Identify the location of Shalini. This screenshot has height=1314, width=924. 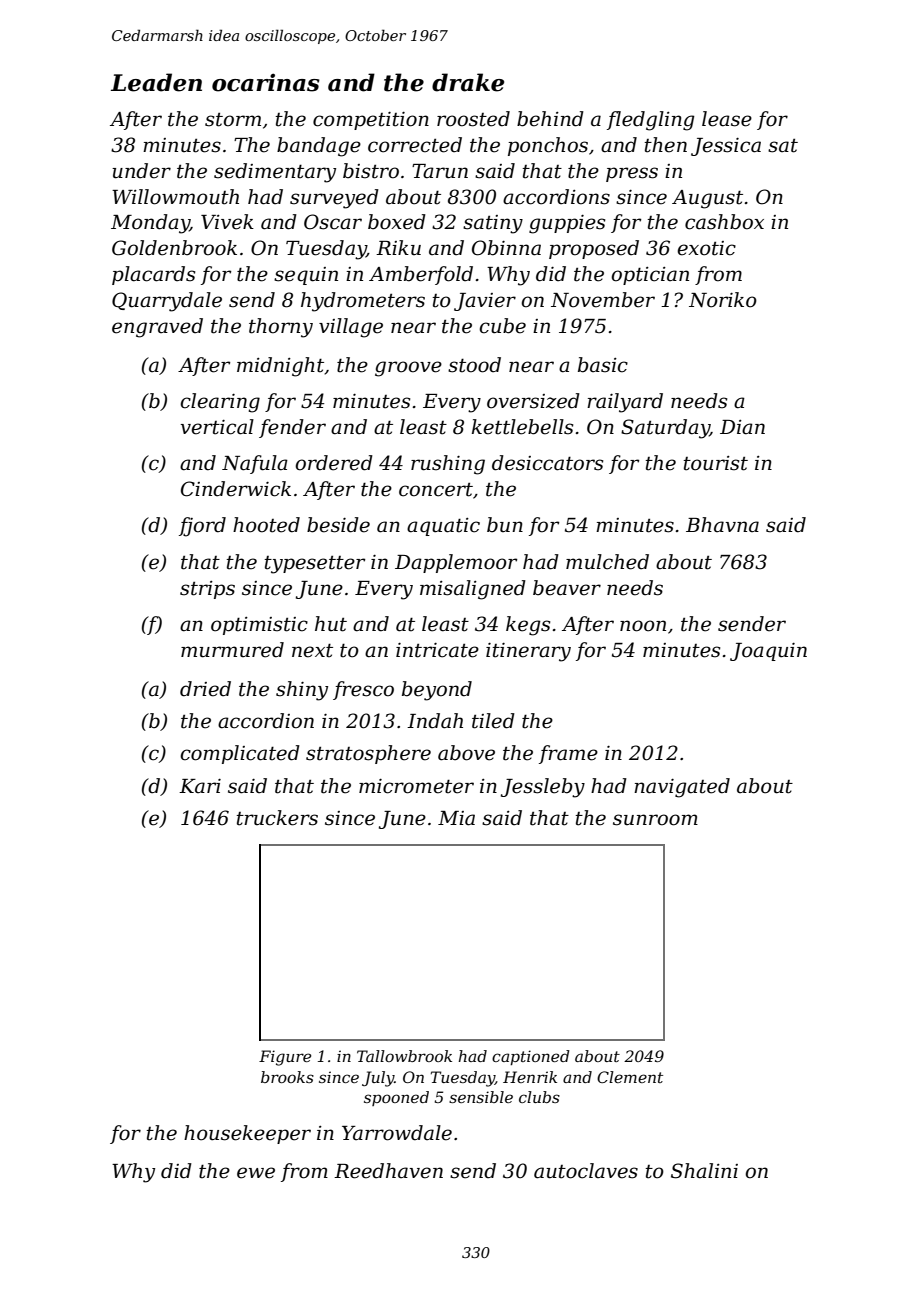
(704, 1171).
